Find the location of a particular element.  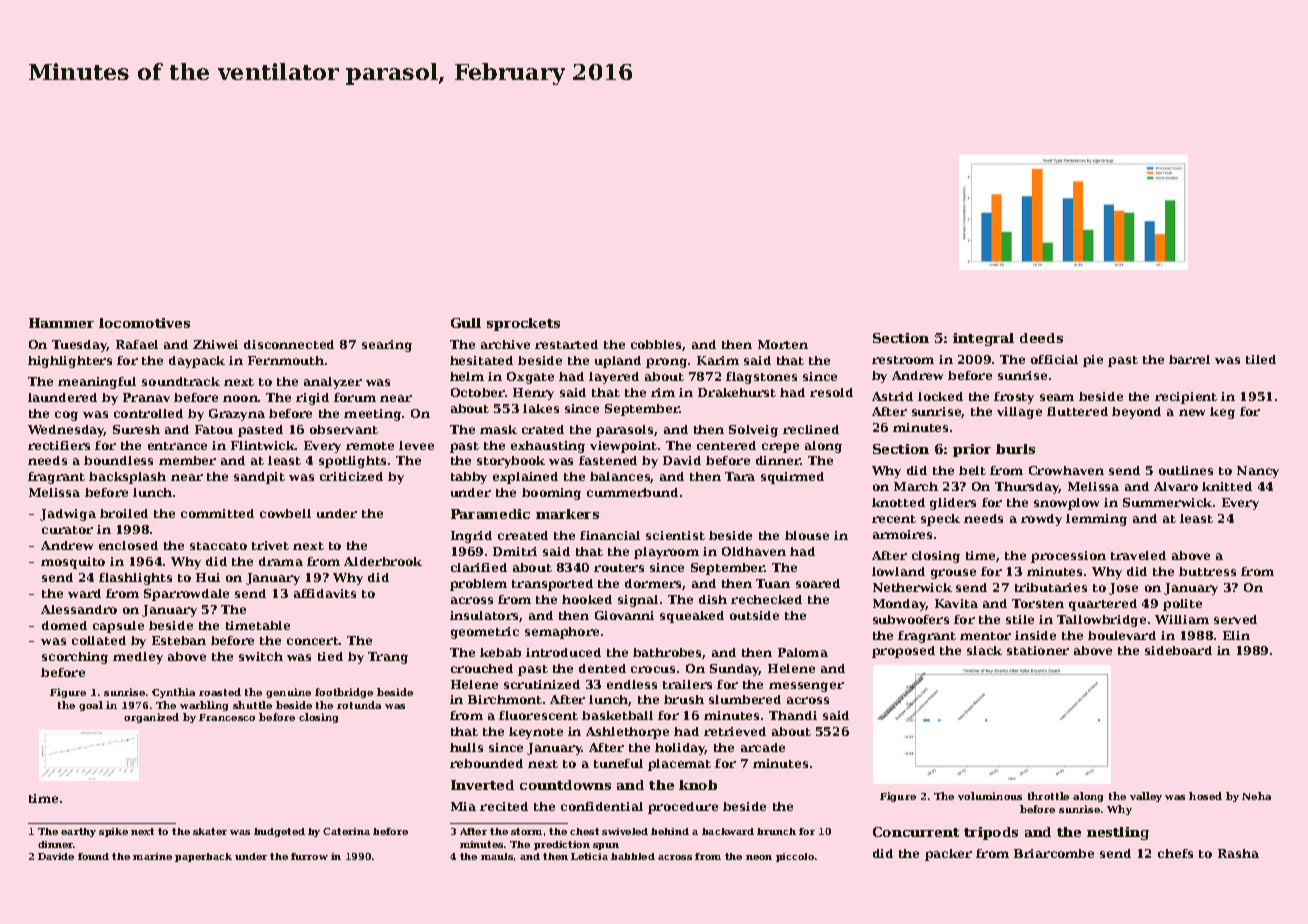

buttress is located at coordinates (1207, 571).
